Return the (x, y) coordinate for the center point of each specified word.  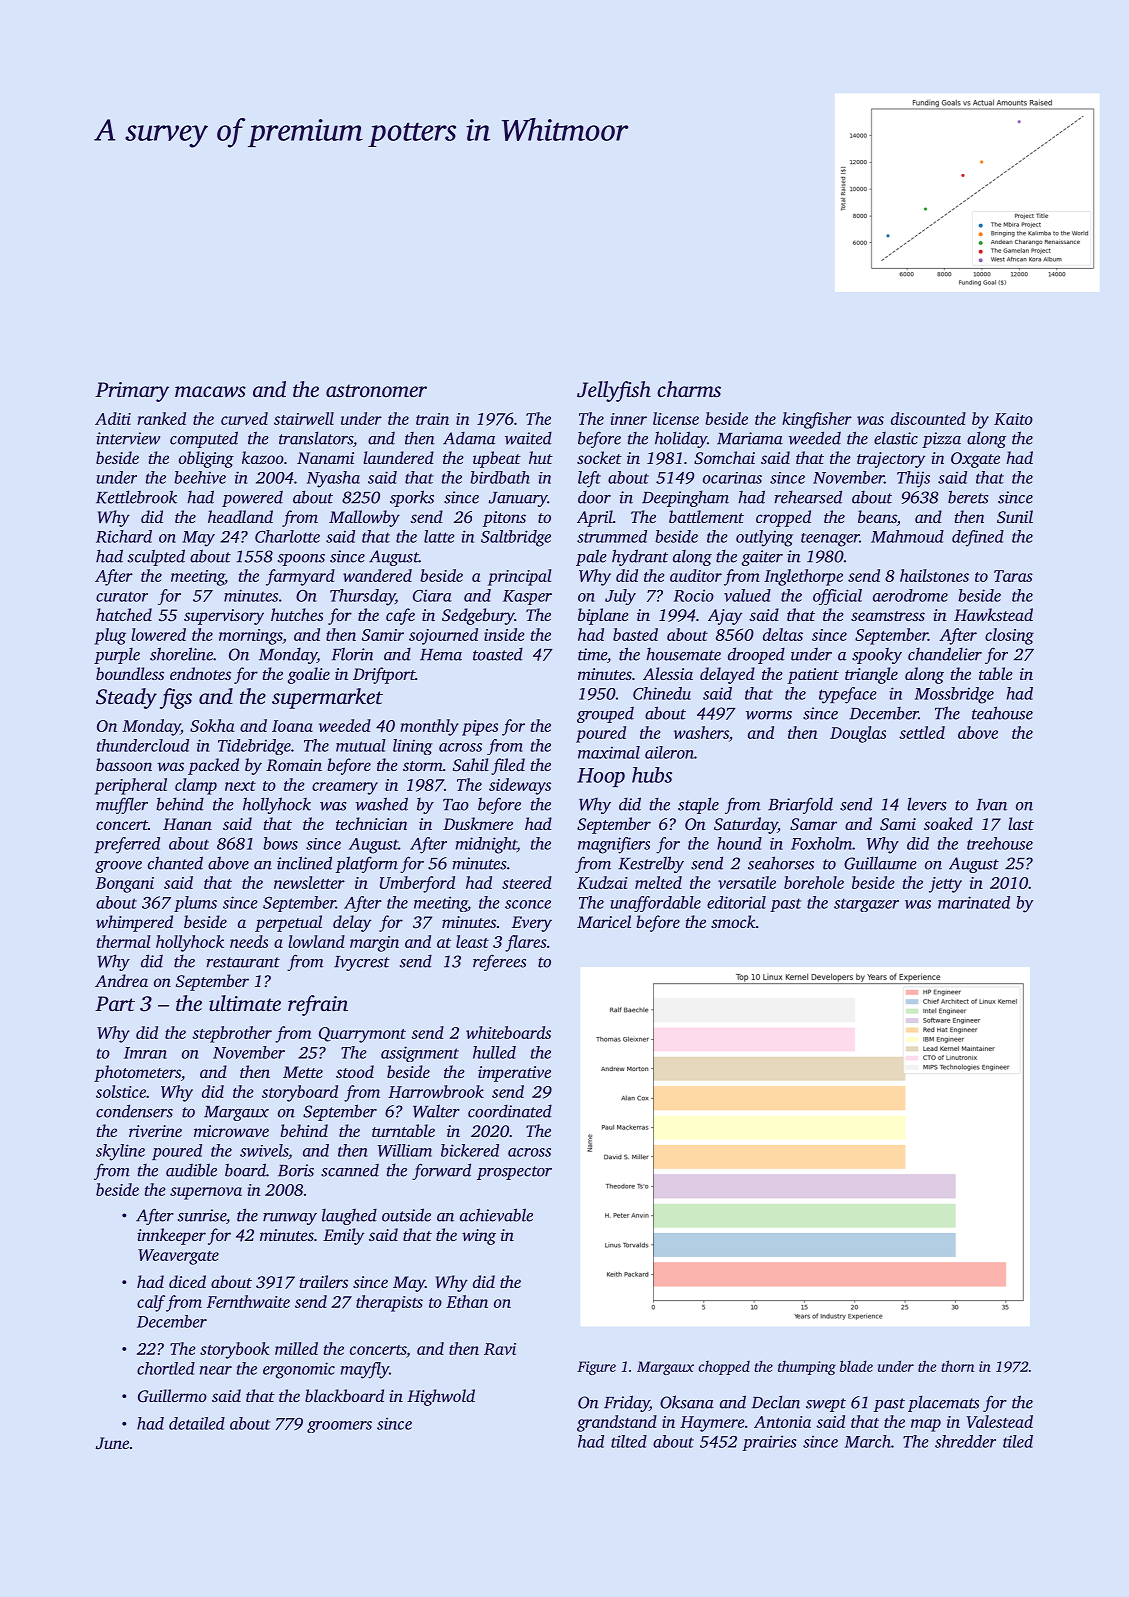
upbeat (497, 459)
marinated (974, 902)
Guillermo (172, 1396)
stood (355, 1071)
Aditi (113, 418)
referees (499, 962)
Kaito (1013, 419)
